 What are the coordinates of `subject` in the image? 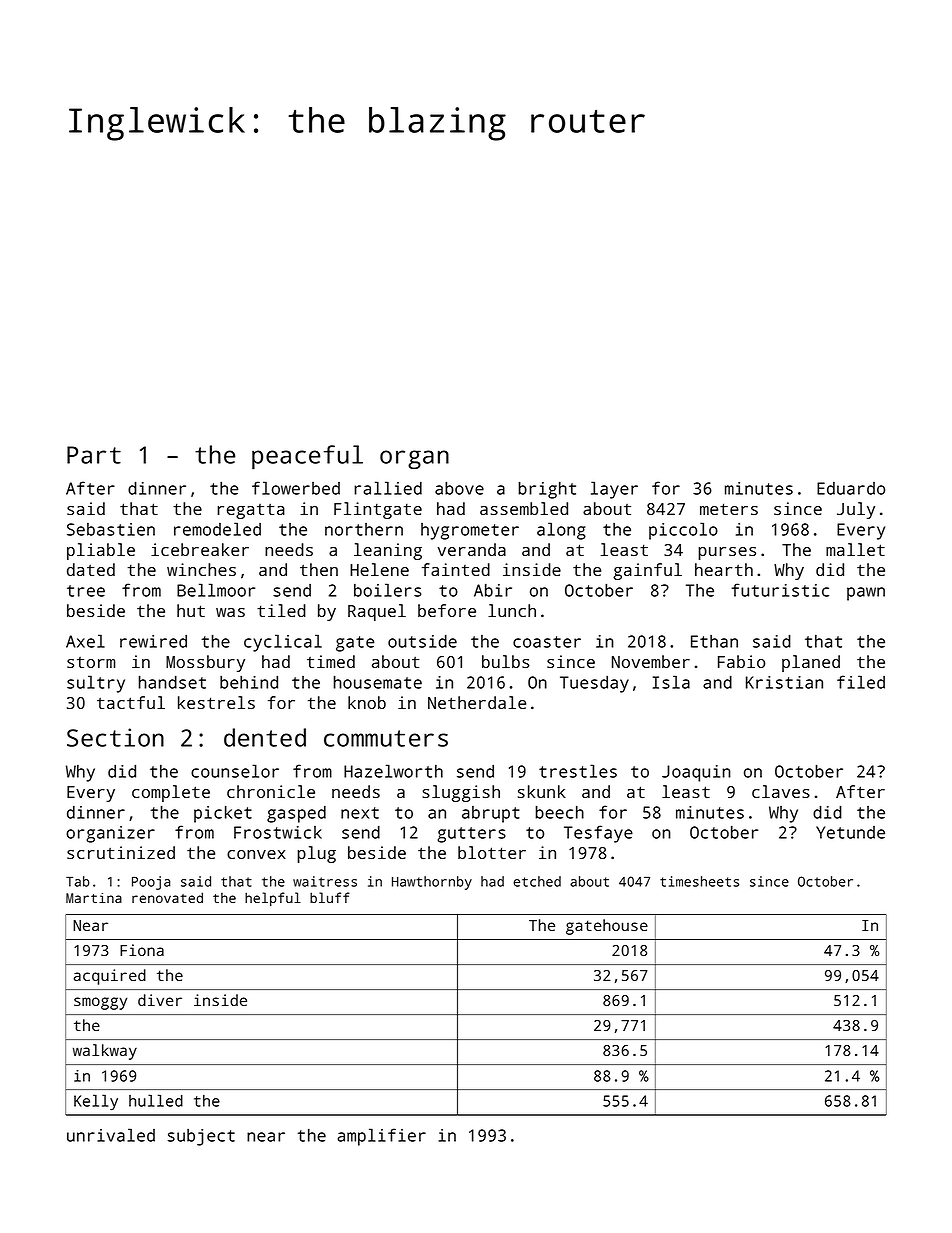 It's located at (201, 1137).
